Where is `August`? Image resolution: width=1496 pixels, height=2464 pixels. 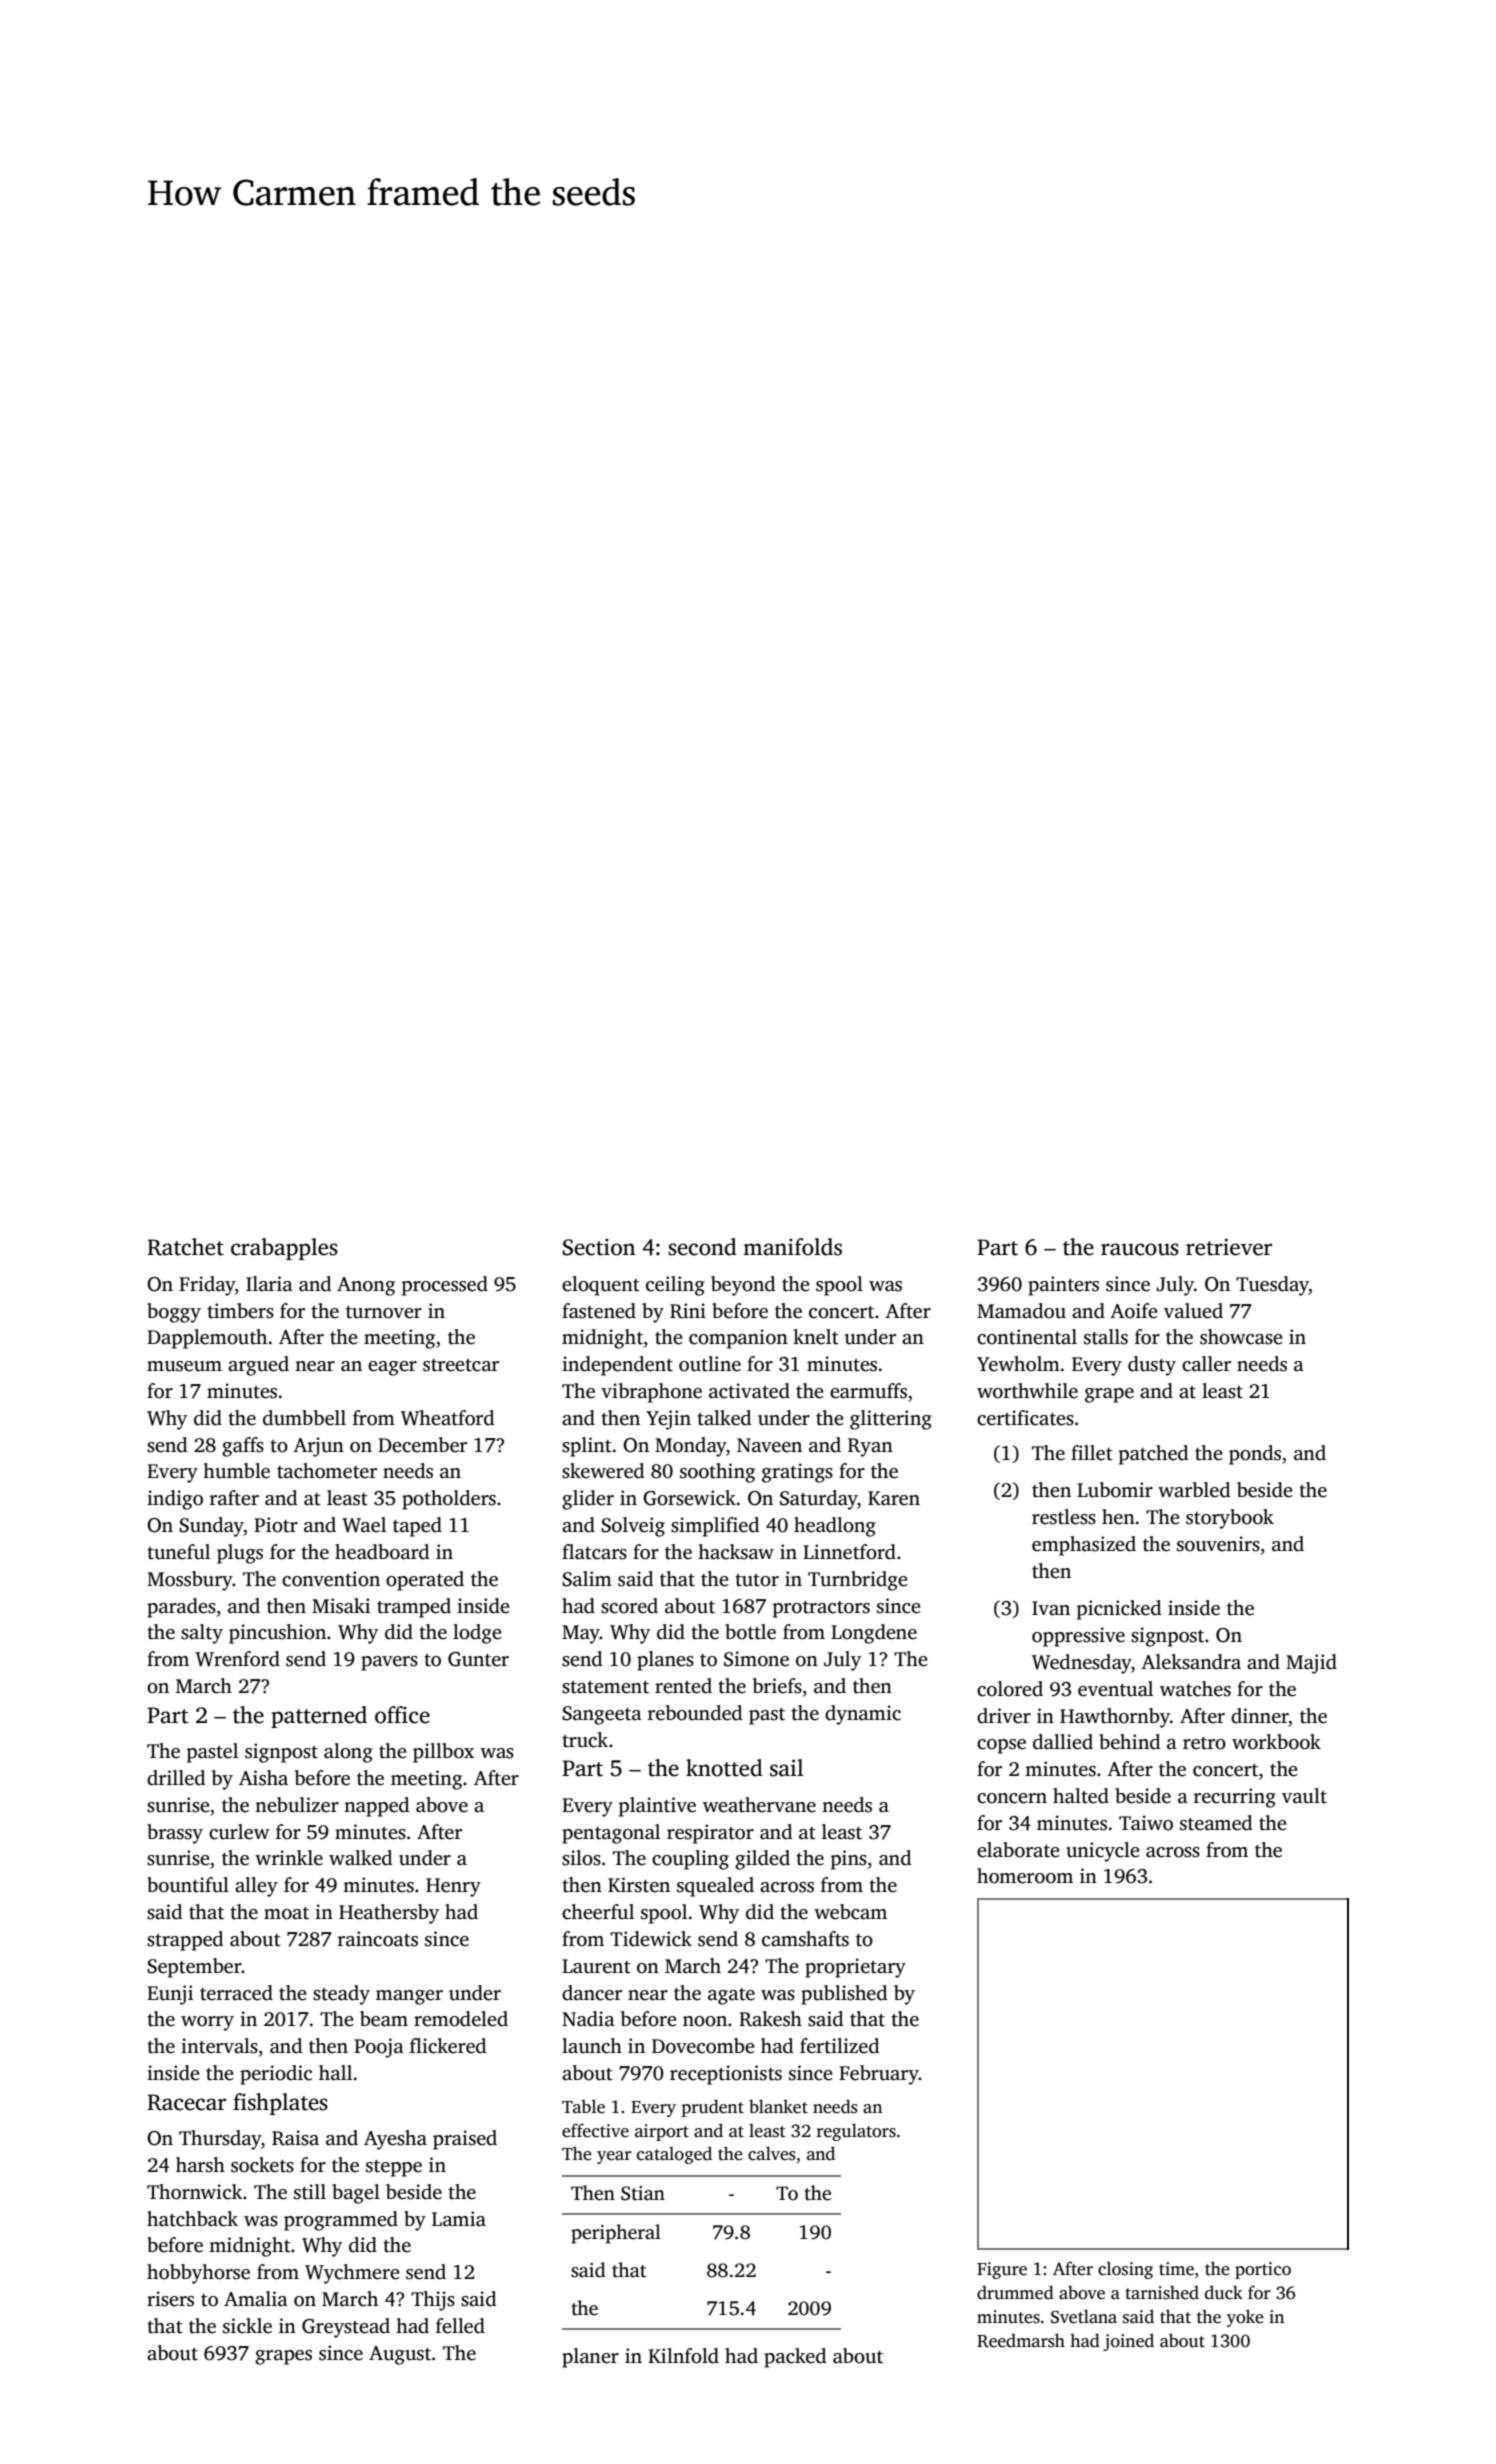 August is located at coordinates (400, 2355).
